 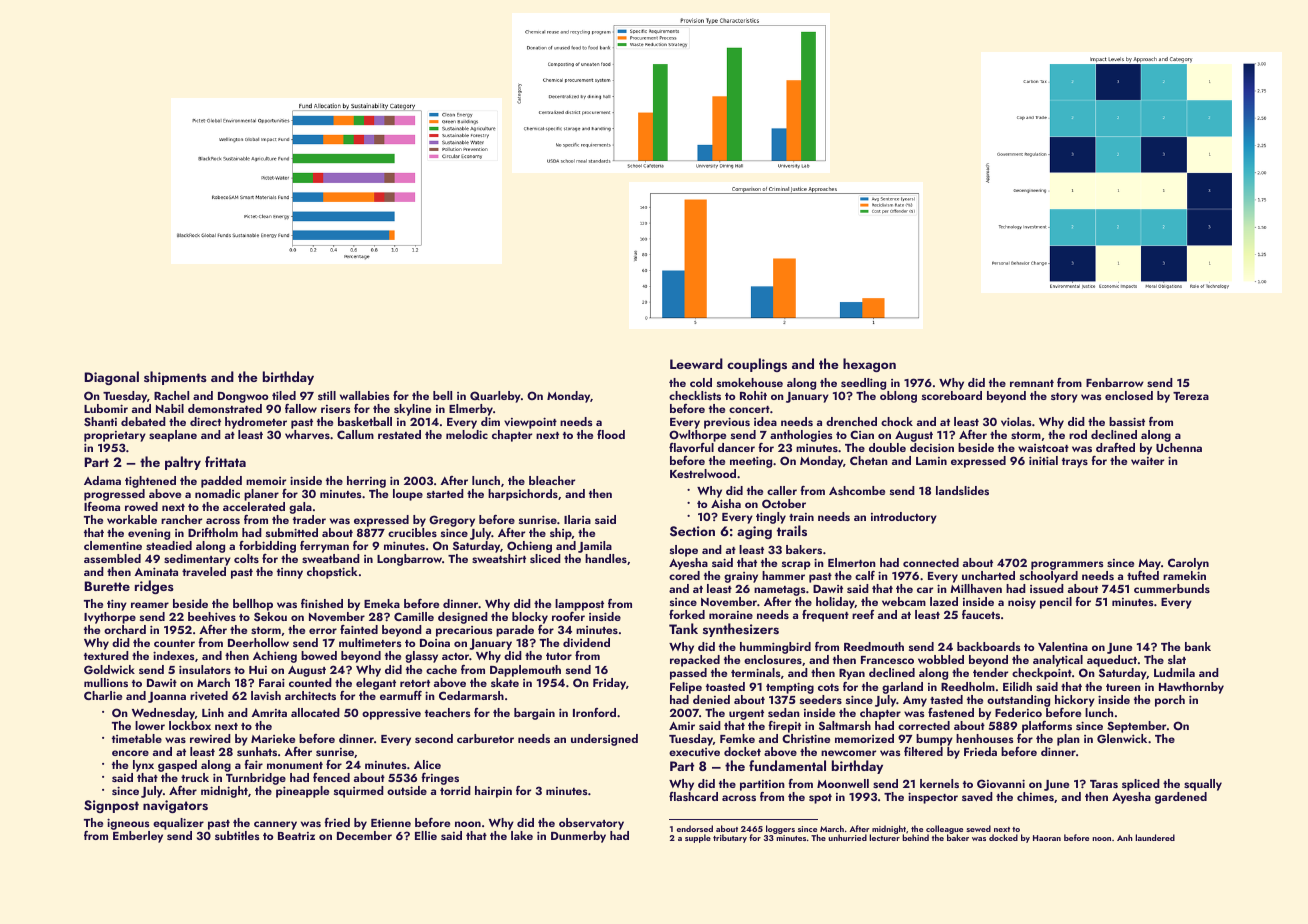 I want to click on lynx, so click(x=143, y=766).
